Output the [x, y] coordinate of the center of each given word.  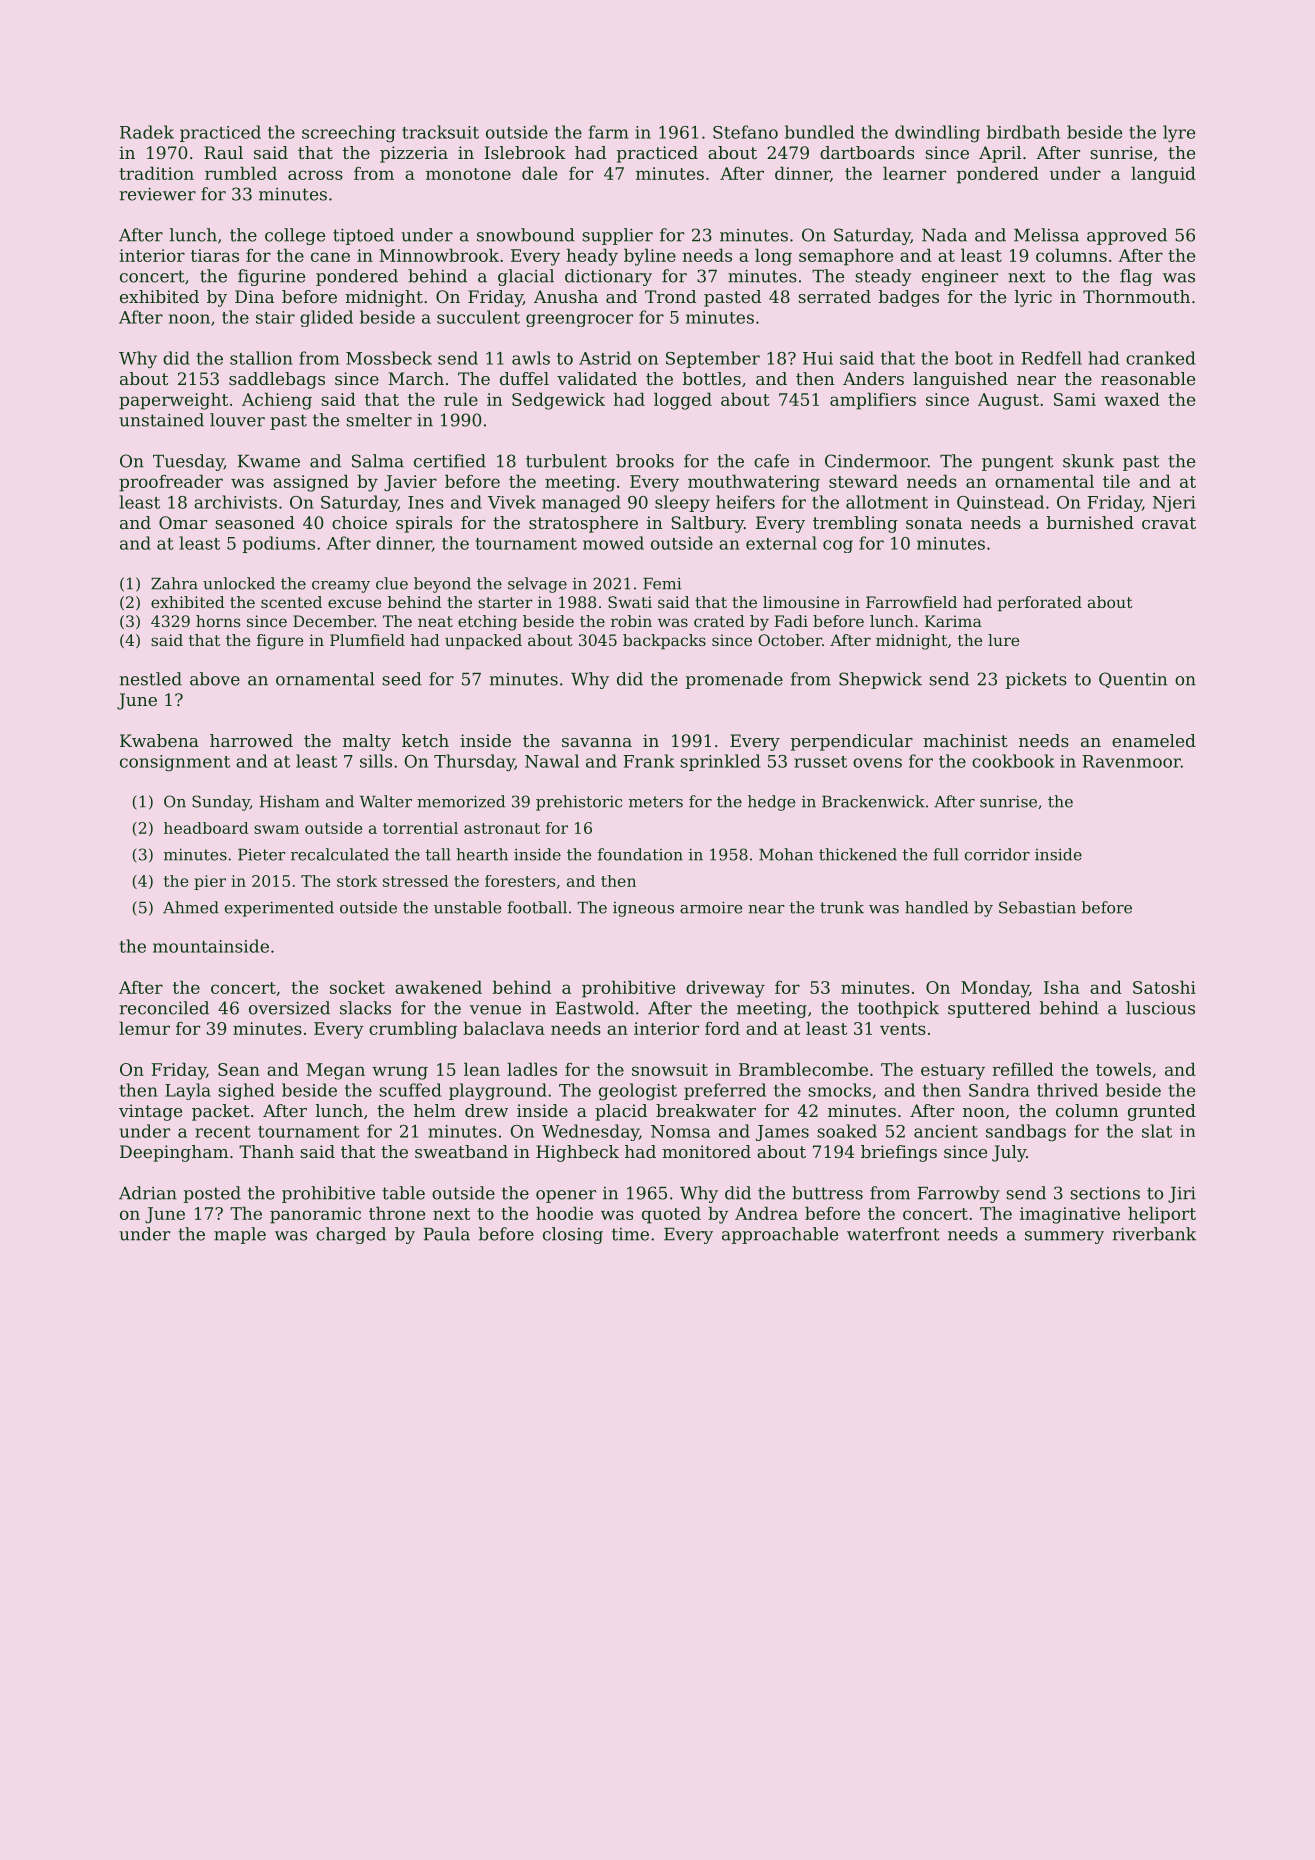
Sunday [221, 803]
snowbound [526, 235]
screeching [348, 134]
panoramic [315, 1215]
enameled [1154, 740]
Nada [944, 235]
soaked [847, 1131]
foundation [640, 854]
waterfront [893, 1234]
